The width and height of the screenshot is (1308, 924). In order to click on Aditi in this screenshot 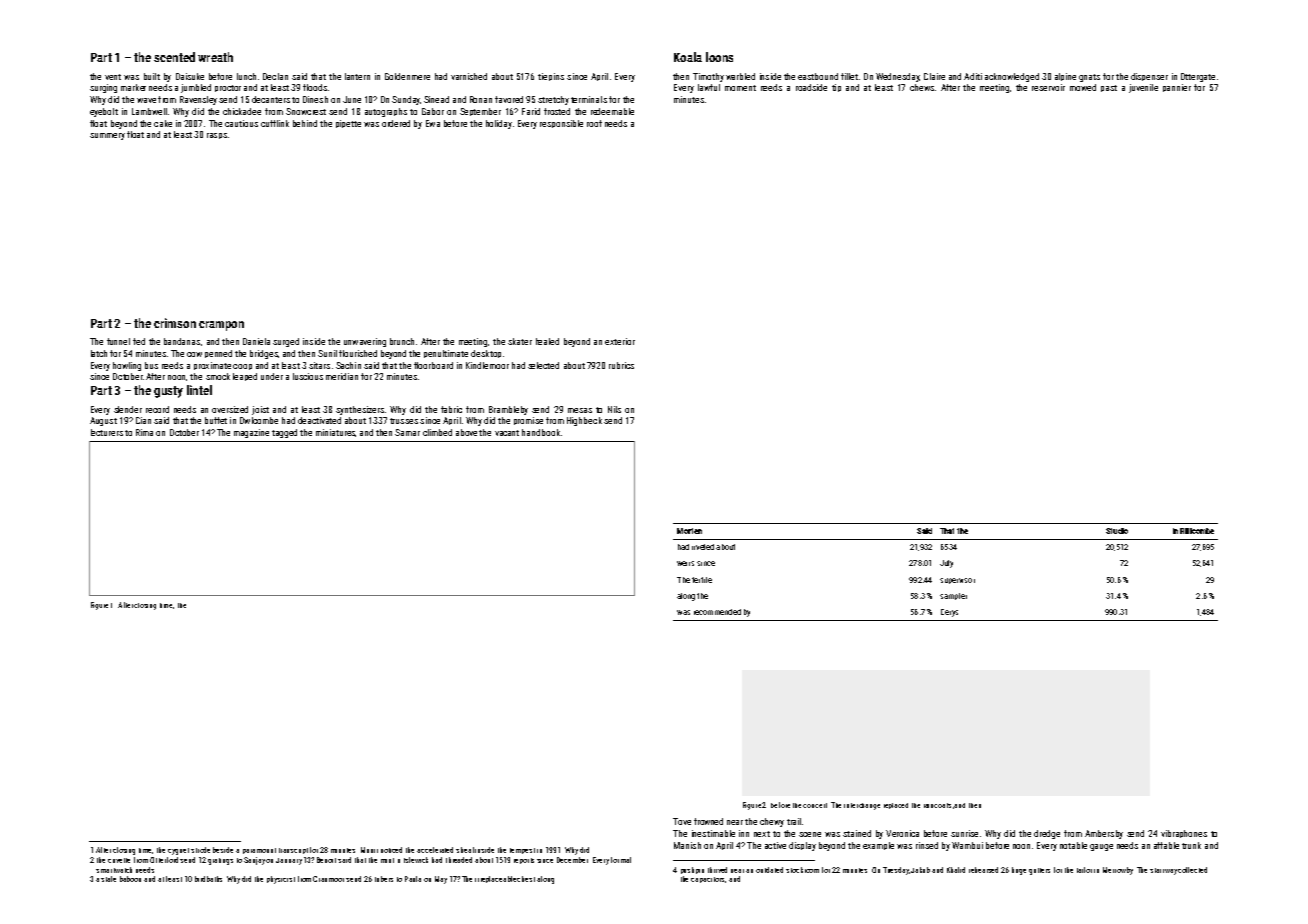, I will do `click(973, 76)`.
